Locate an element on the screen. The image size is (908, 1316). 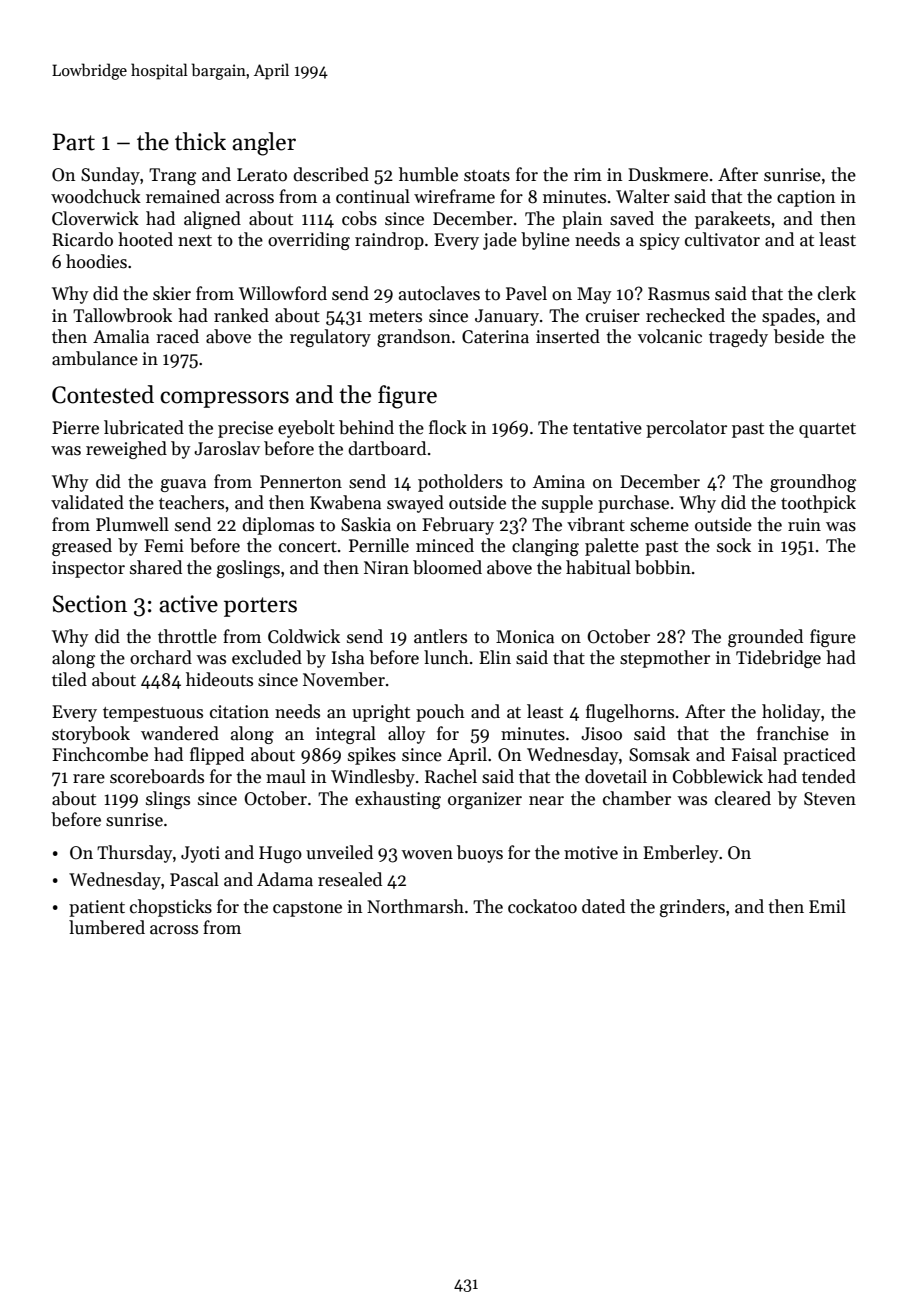
reweighed is located at coordinates (126, 450).
